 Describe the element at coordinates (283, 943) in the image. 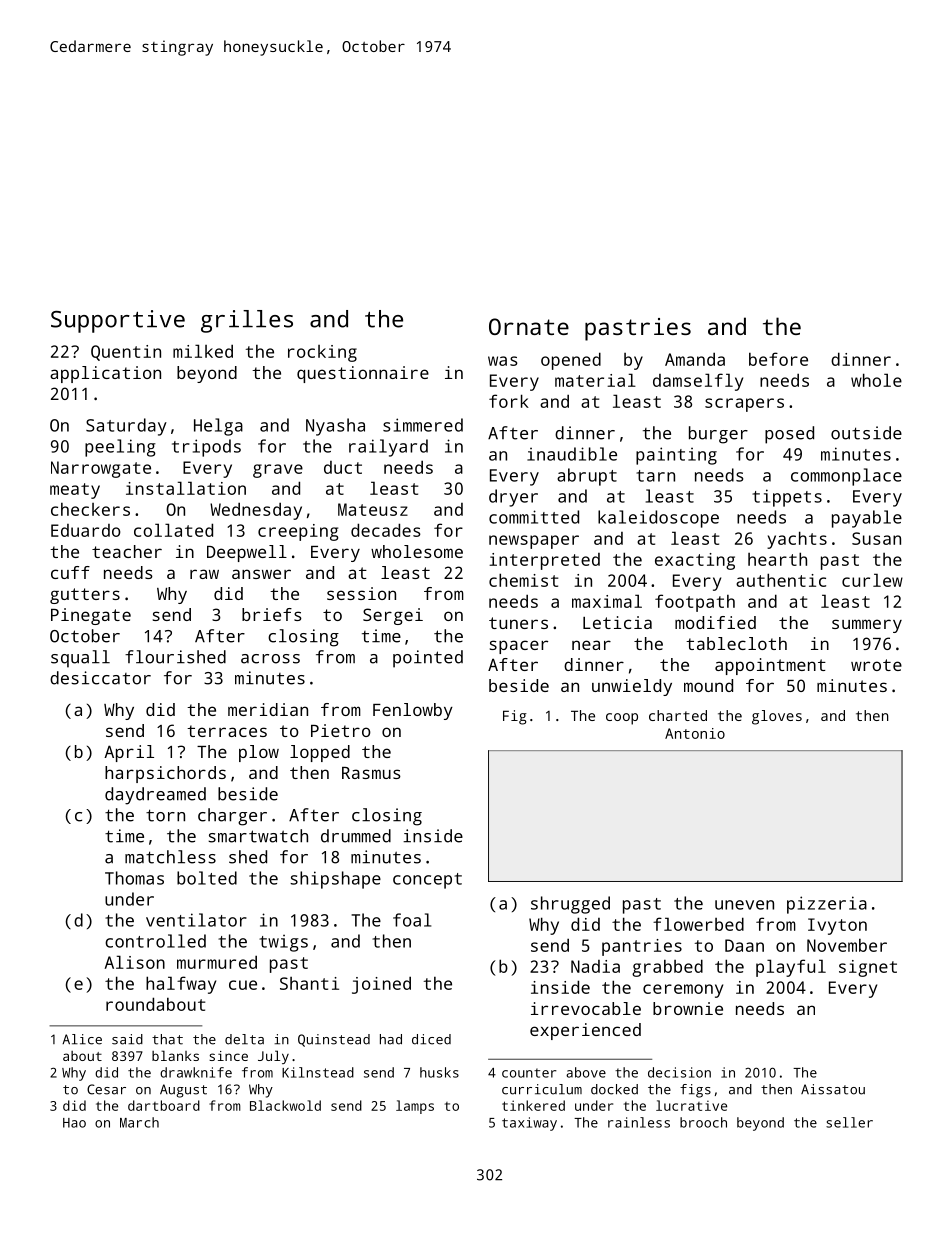

I see `twigs` at that location.
